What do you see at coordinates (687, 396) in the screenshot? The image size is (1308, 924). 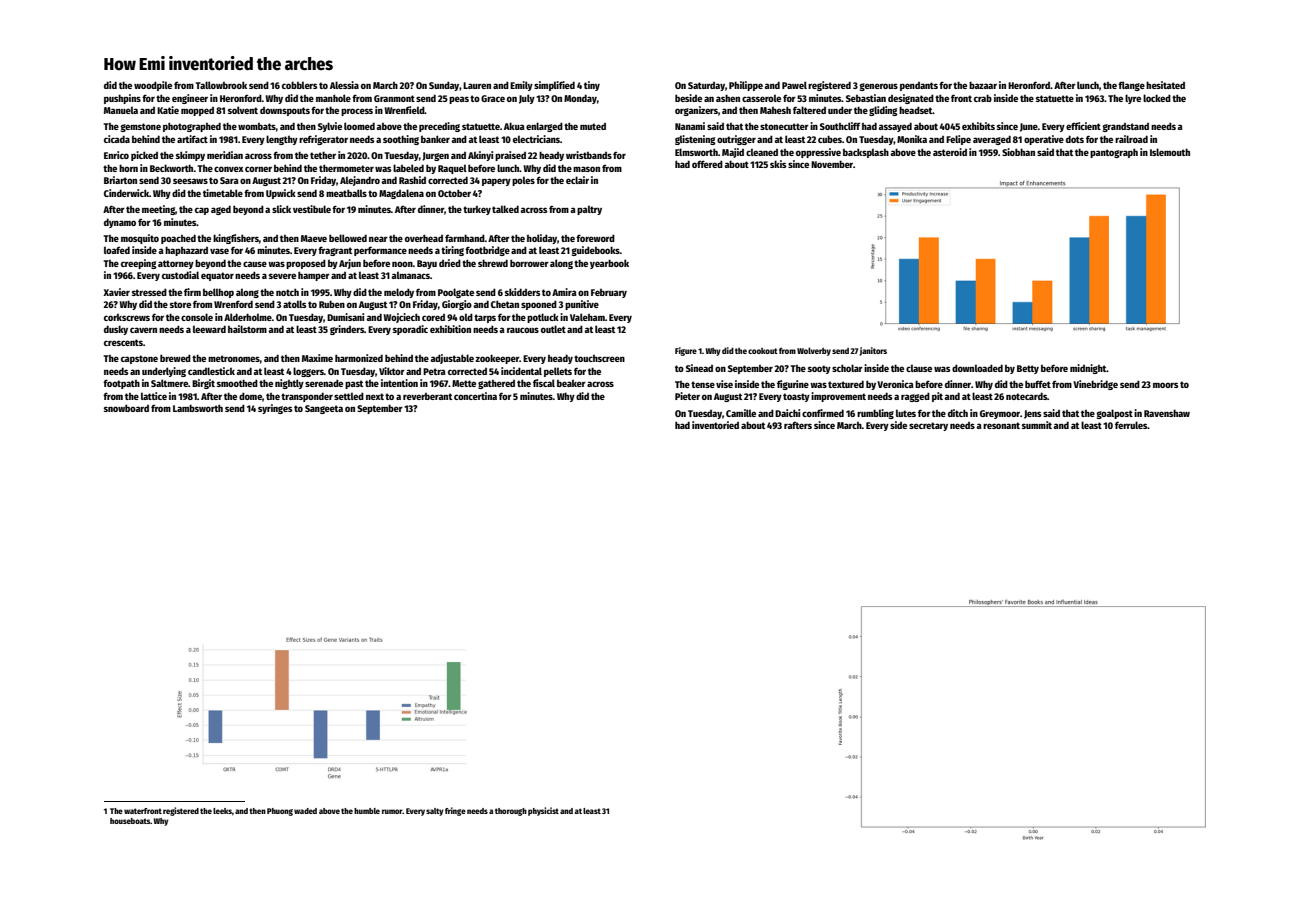 I see `Pieter` at bounding box center [687, 396].
